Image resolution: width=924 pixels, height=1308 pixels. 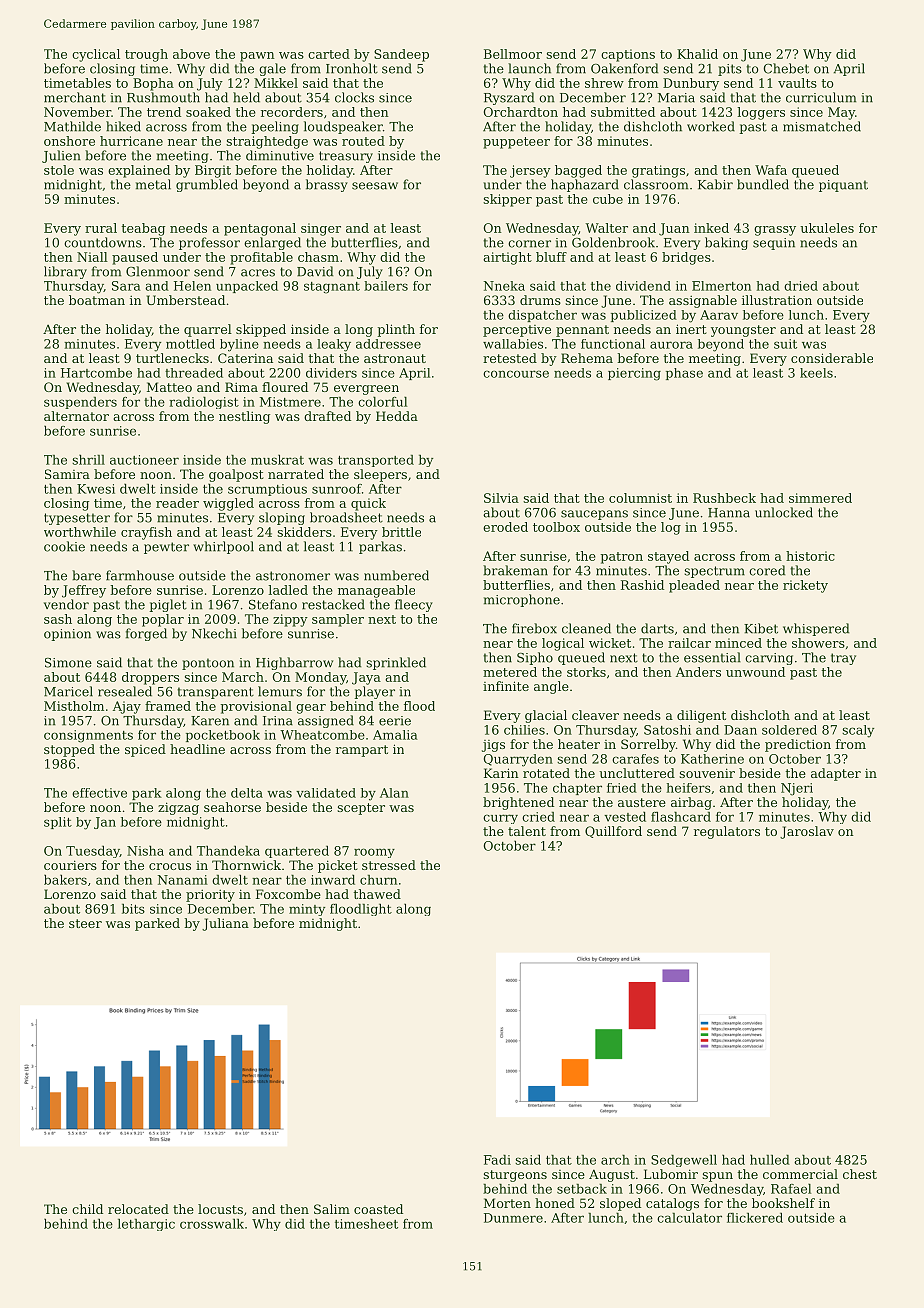 What do you see at coordinates (727, 832) in the page?
I see `regulators` at bounding box center [727, 832].
